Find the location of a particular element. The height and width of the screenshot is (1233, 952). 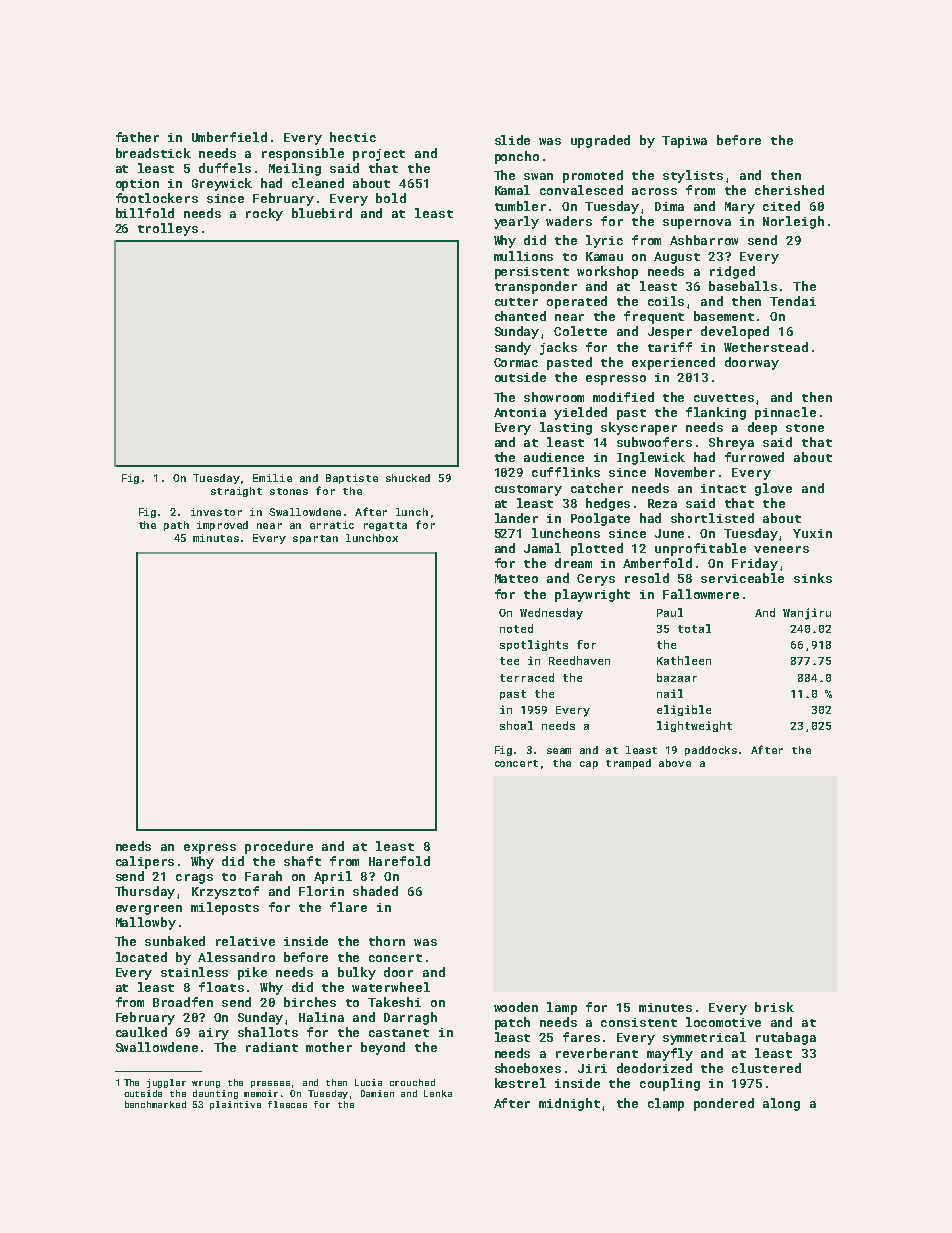

regatta is located at coordinates (385, 526).
